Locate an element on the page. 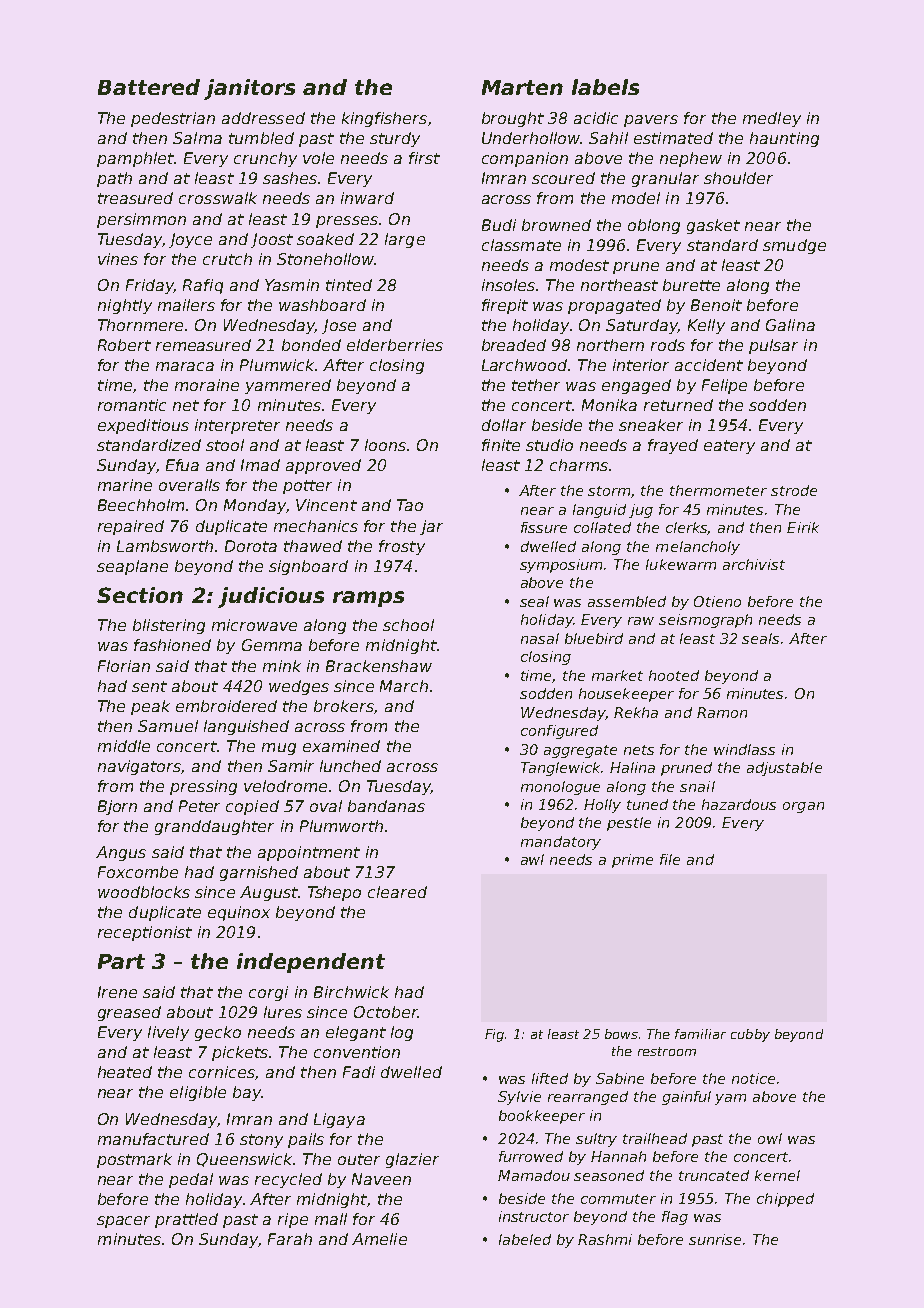  vines is located at coordinates (118, 259).
